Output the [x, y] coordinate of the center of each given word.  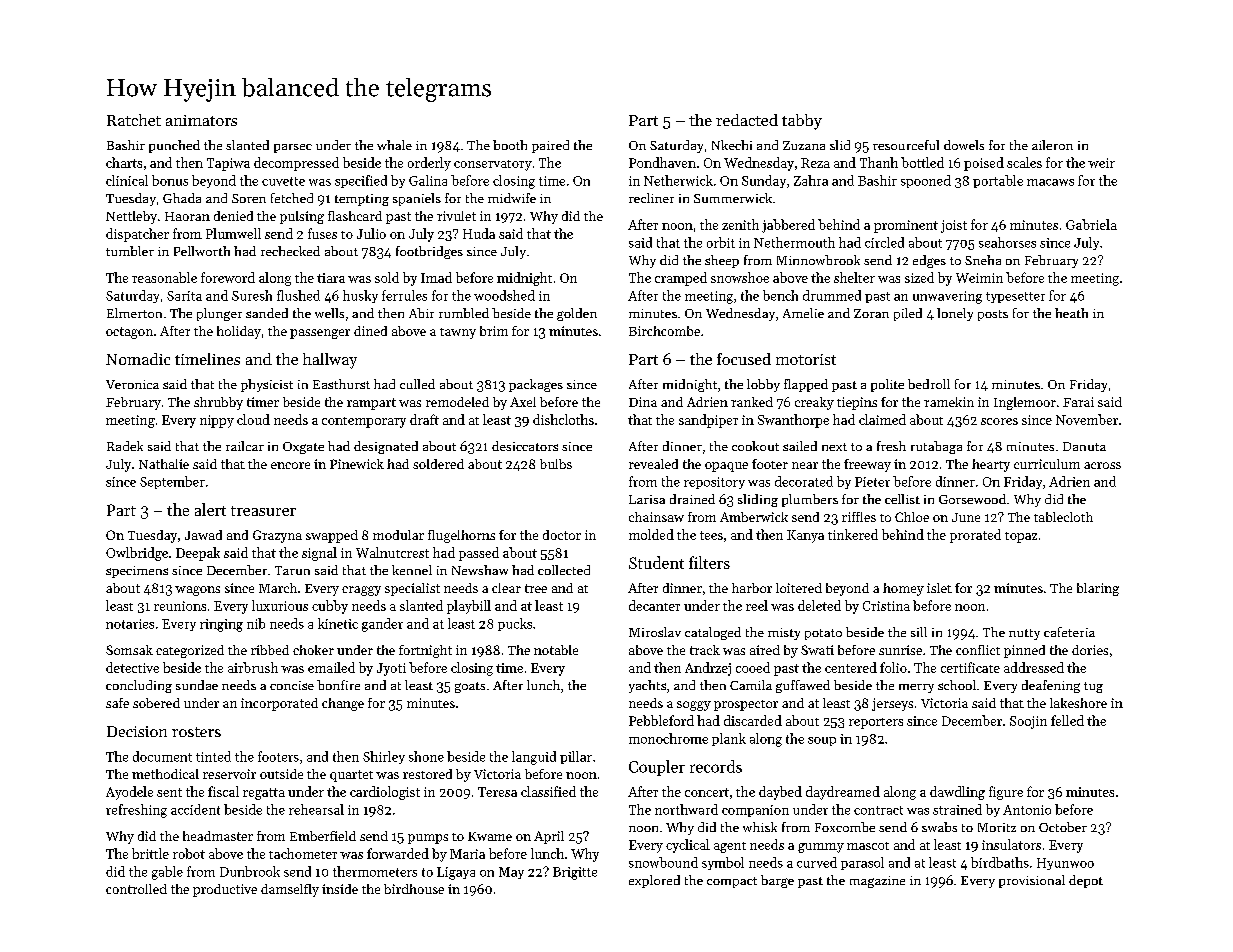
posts [993, 315]
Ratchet [134, 120]
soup [822, 741]
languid [534, 758]
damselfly [290, 890]
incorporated [279, 704]
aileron [1052, 145]
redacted [747, 120]
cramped [681, 279]
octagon [129, 333]
